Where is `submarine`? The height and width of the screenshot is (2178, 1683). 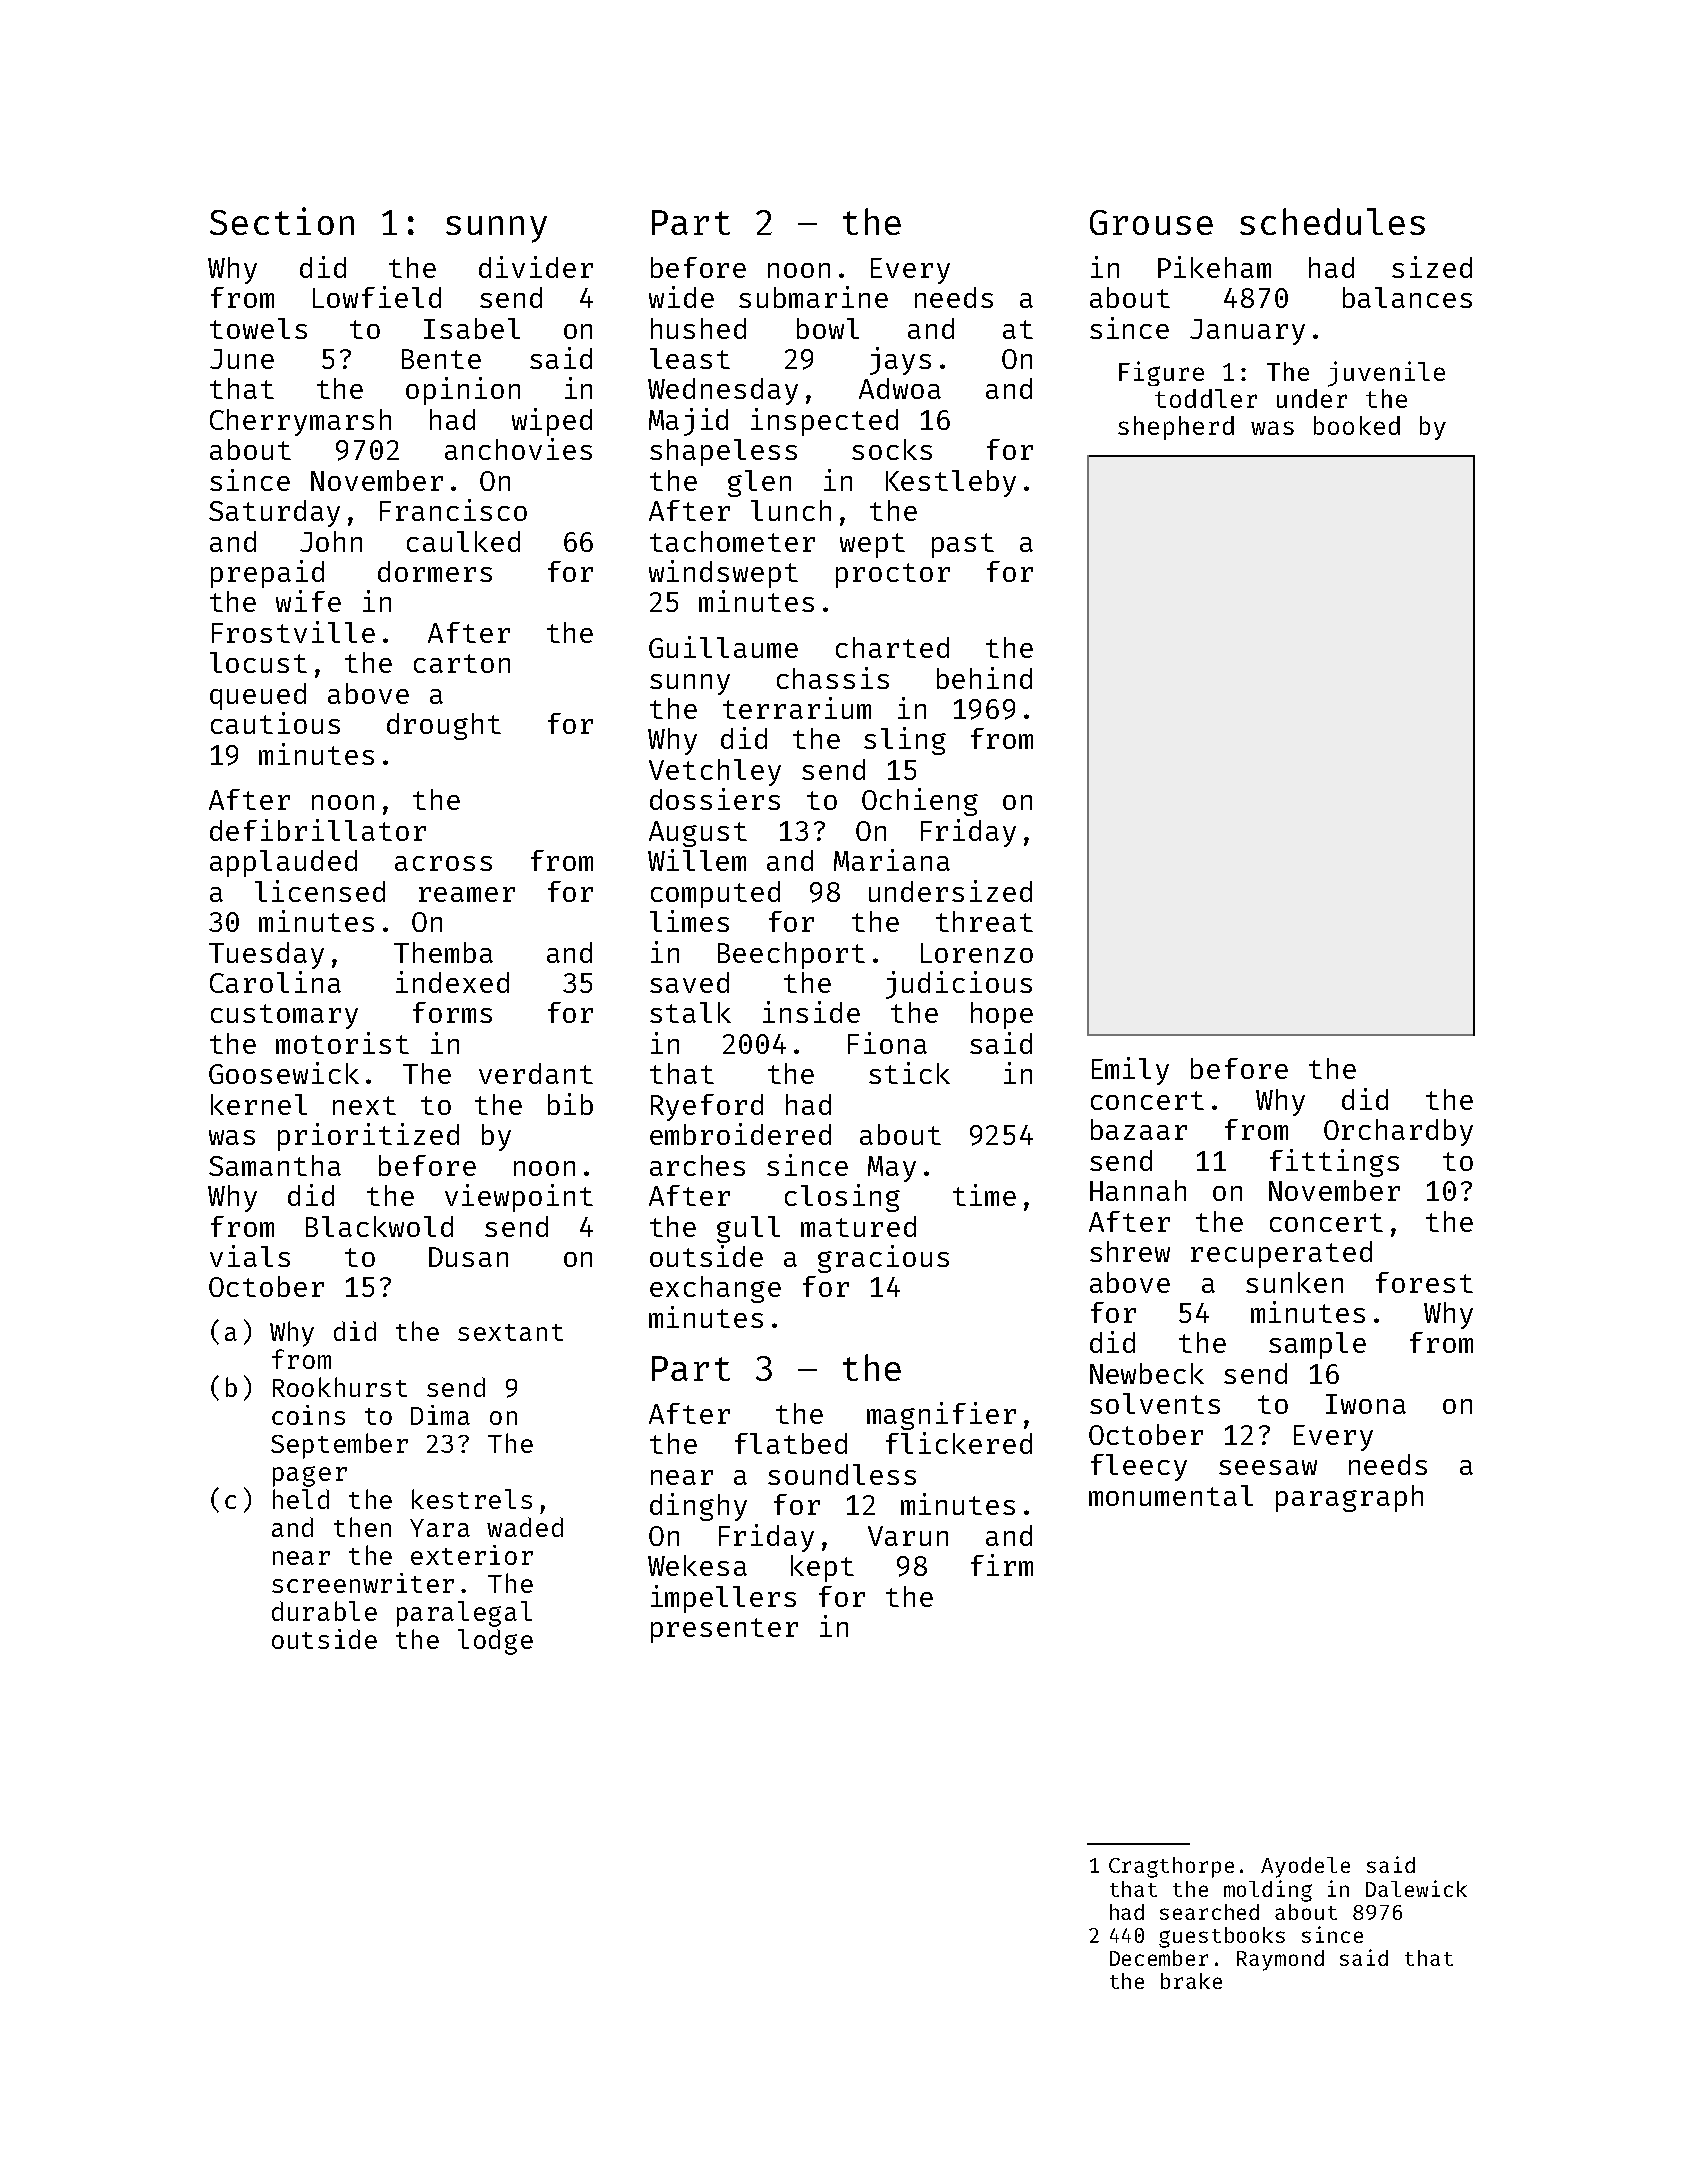
submarine is located at coordinates (813, 297).
